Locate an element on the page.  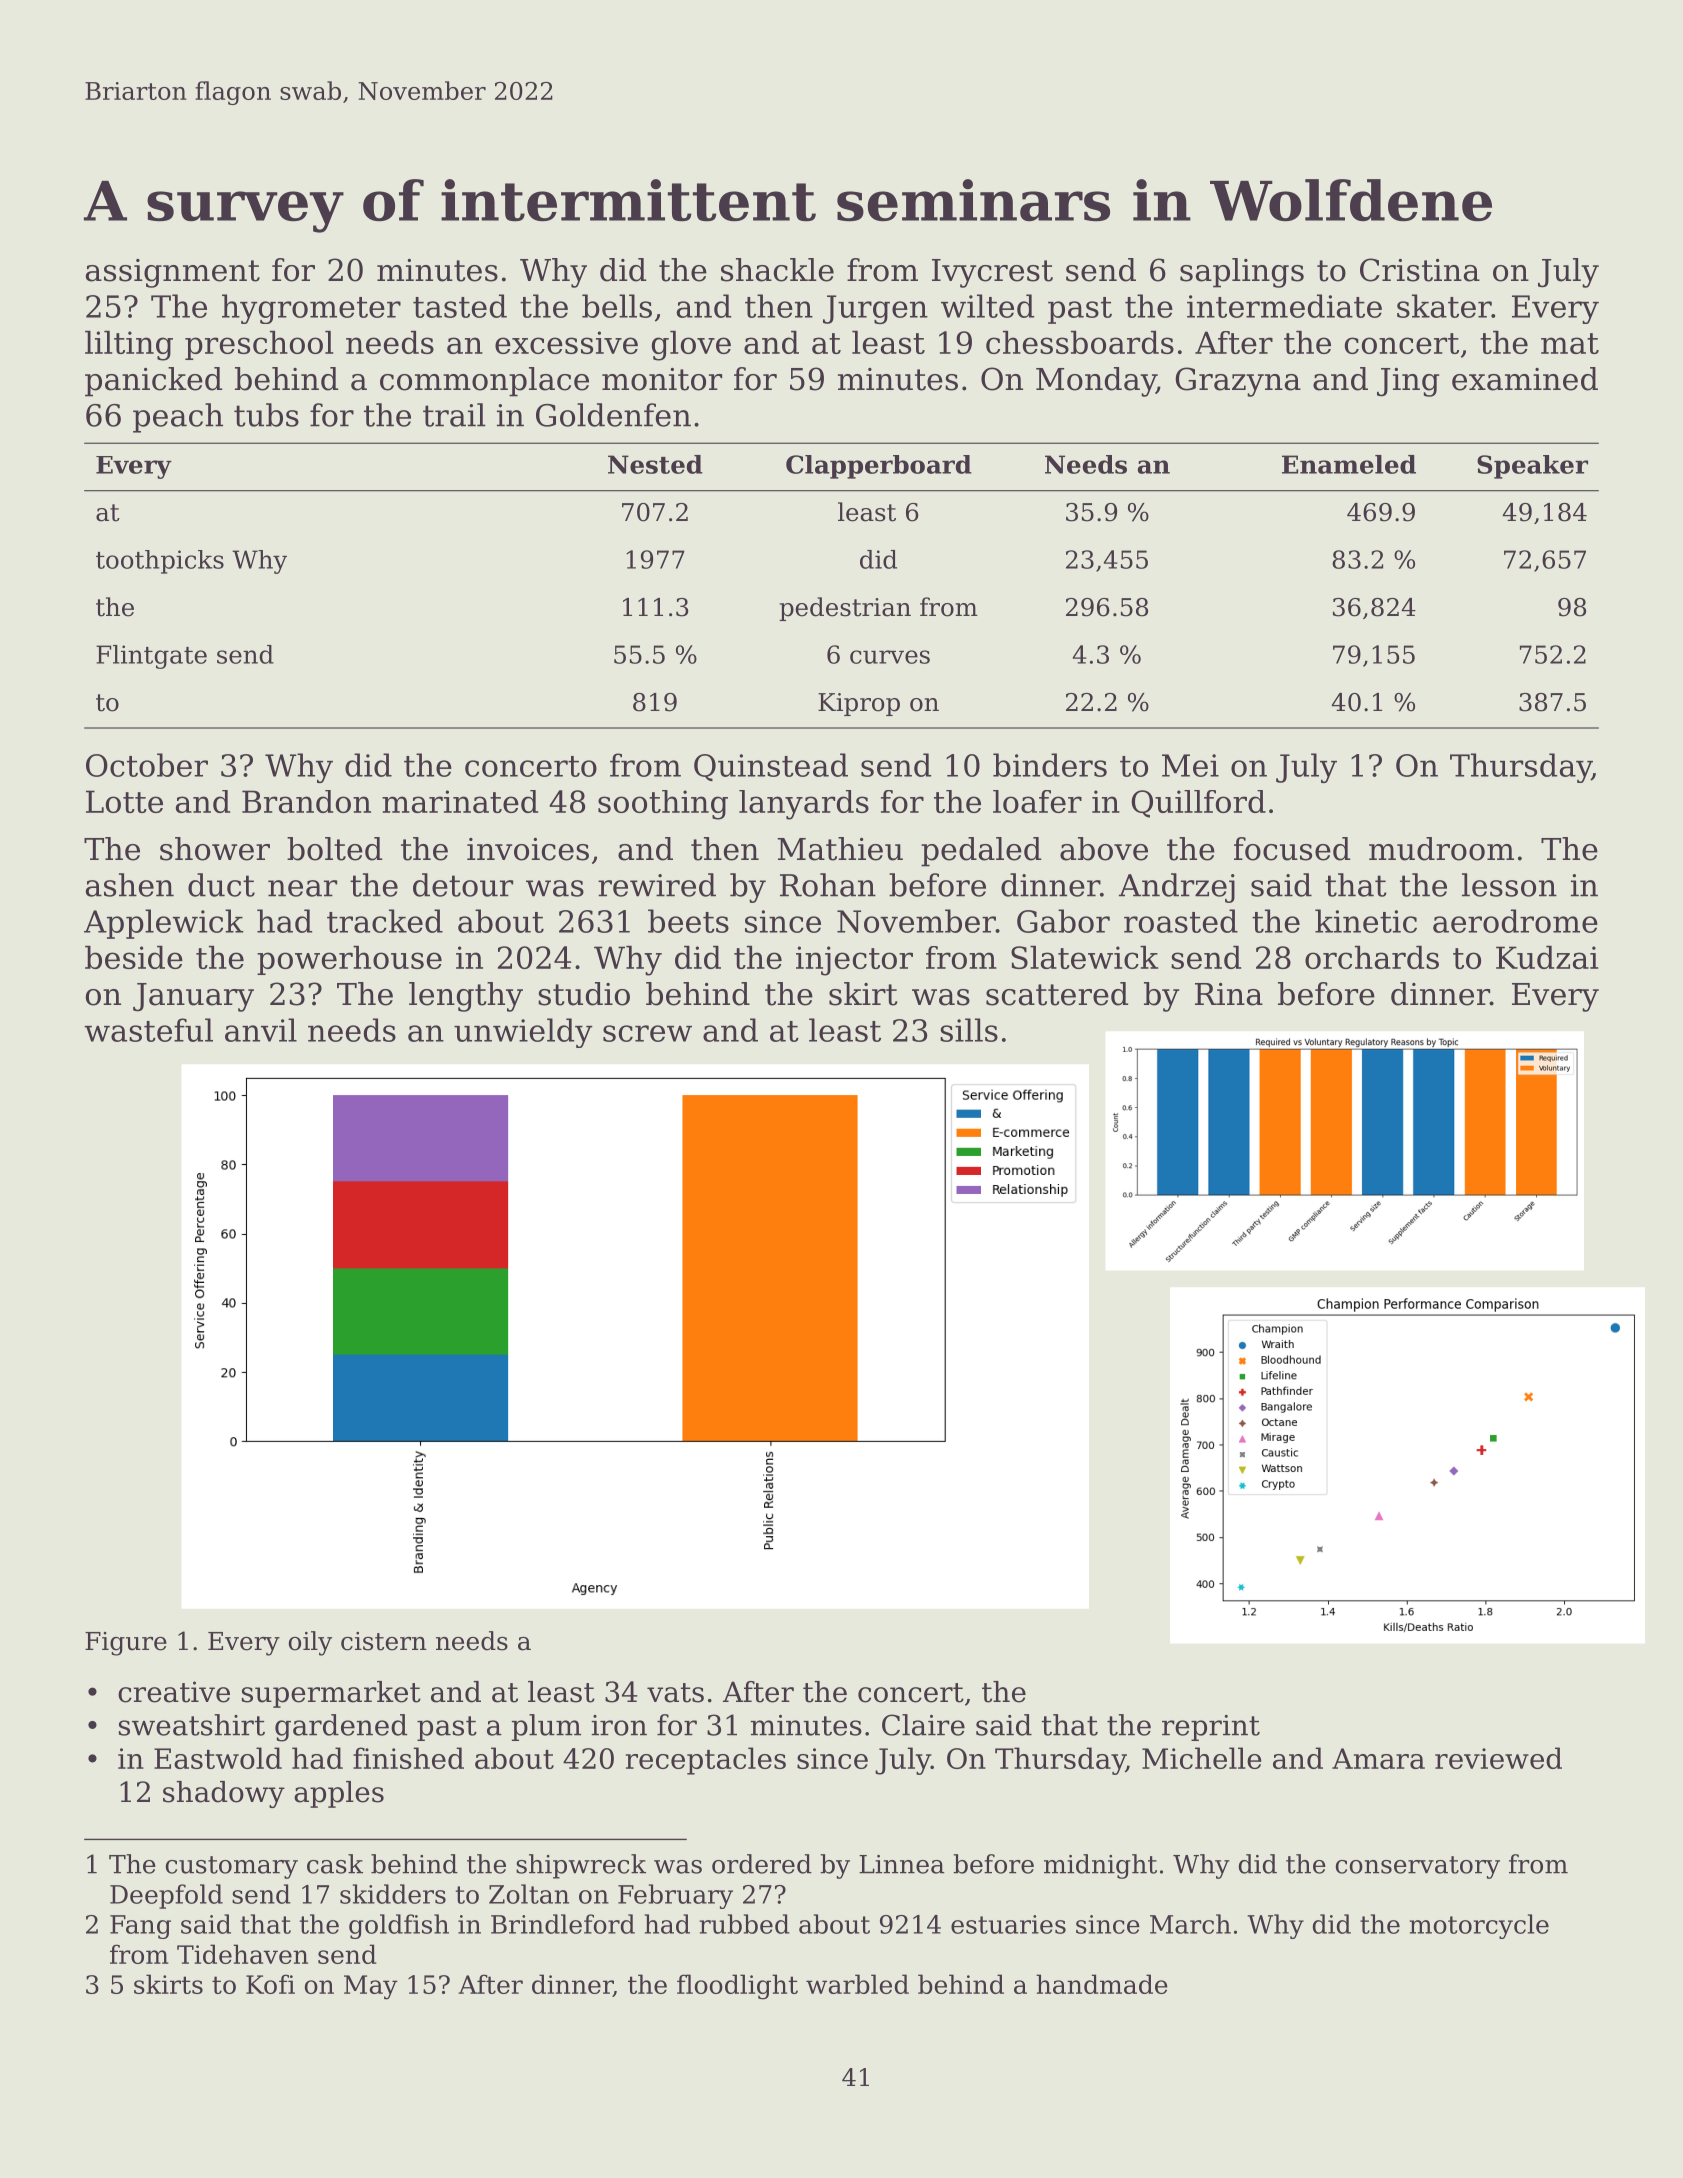
Brandon is located at coordinates (306, 801).
